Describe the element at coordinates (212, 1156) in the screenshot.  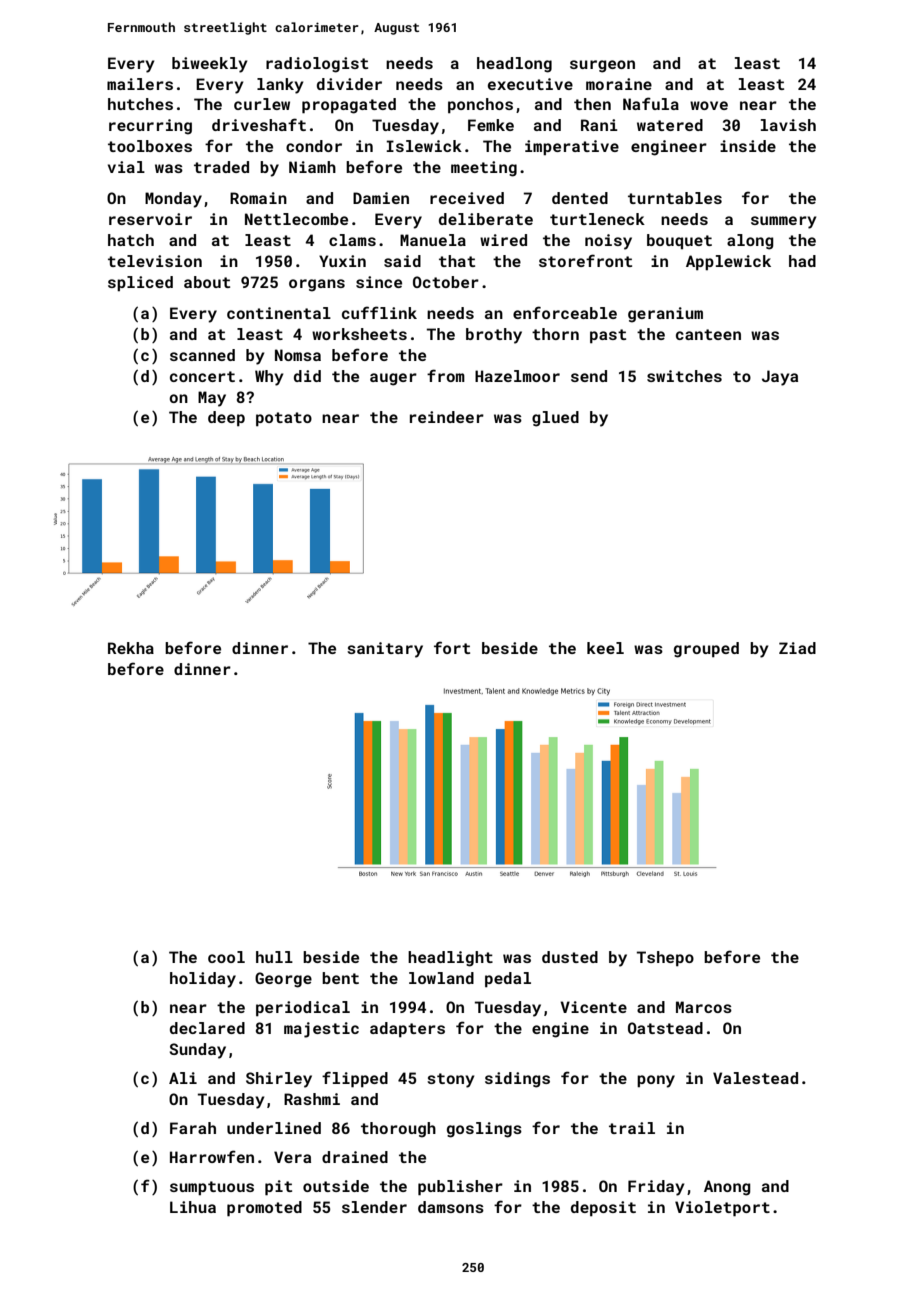
I see `Harrowfen` at that location.
